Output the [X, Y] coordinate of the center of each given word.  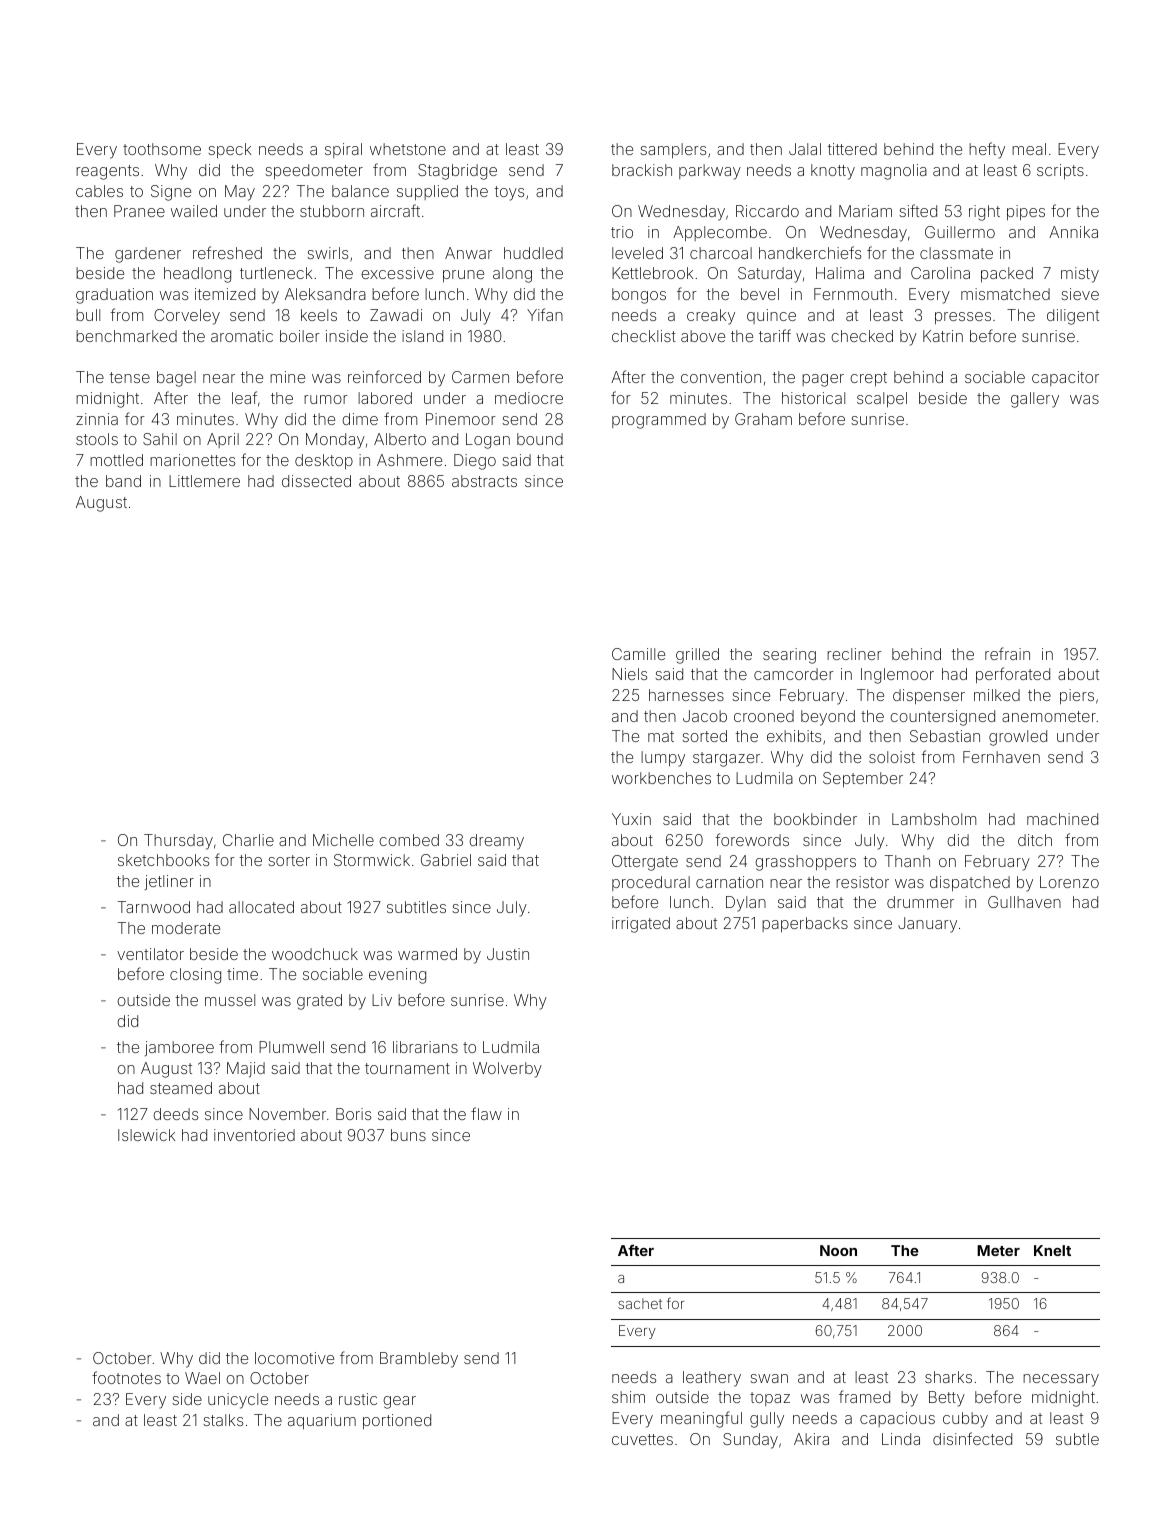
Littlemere [204, 481]
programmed [659, 421]
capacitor [1065, 378]
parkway [710, 172]
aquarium [322, 1421]
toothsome [162, 149]
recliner [854, 654]
